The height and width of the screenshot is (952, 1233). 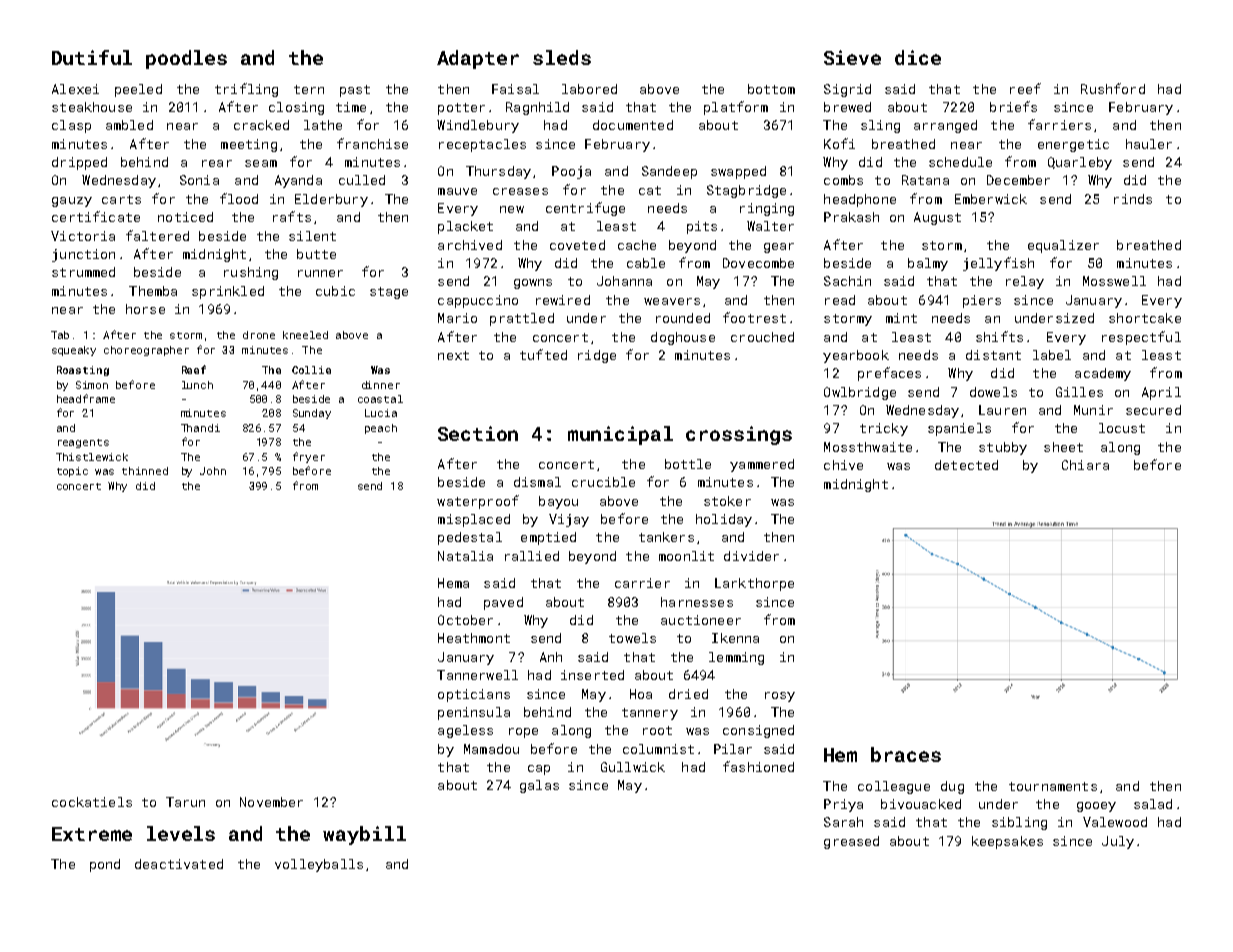 What do you see at coordinates (589, 89) in the screenshot?
I see `labored` at bounding box center [589, 89].
